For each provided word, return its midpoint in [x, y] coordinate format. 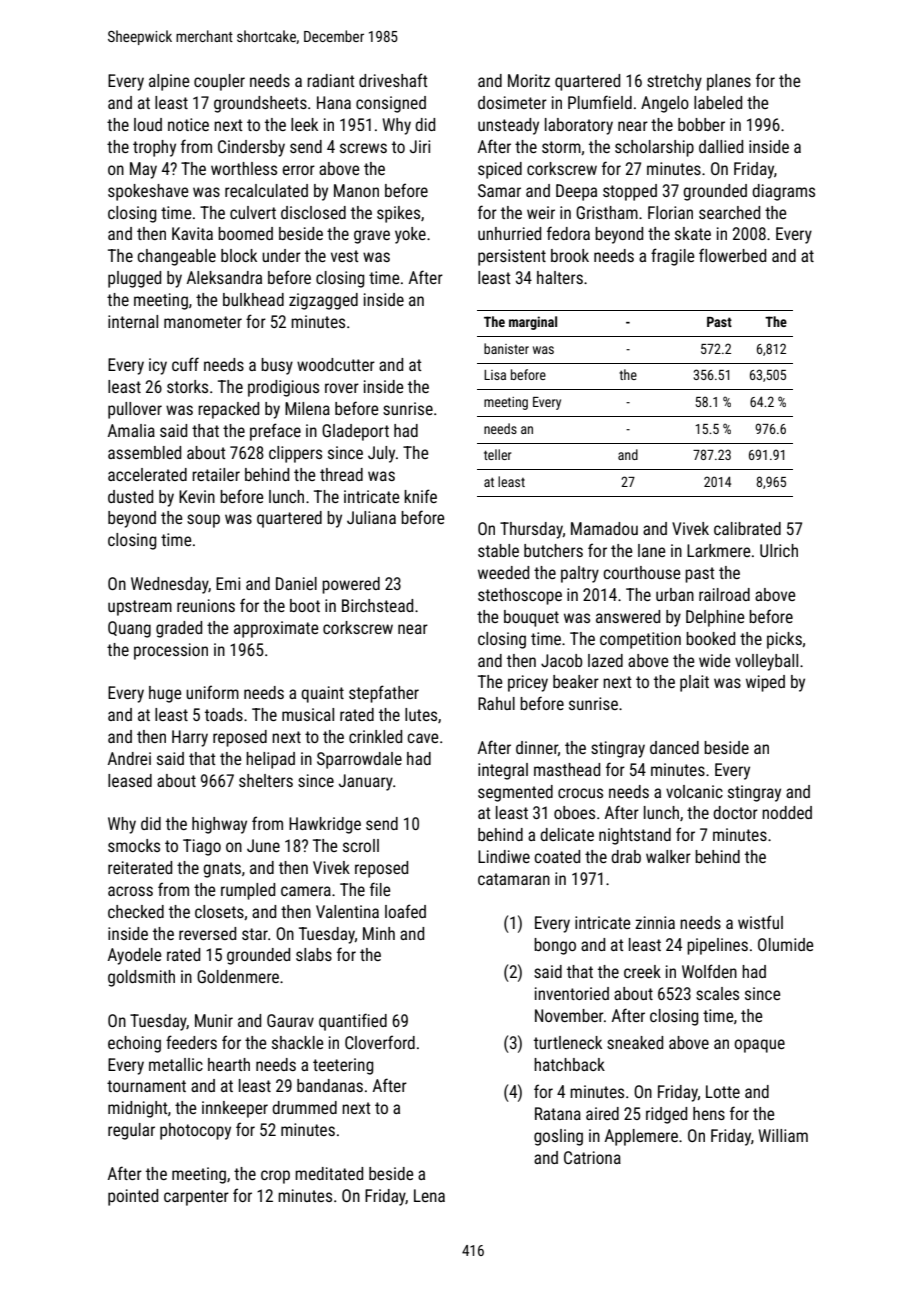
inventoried [572, 993]
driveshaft [393, 80]
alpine [169, 82]
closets [219, 911]
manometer [203, 322]
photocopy [195, 1131]
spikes [398, 214]
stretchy [674, 82]
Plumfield [600, 102]
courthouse [641, 572]
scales [717, 993]
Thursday [531, 530]
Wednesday [170, 585]
